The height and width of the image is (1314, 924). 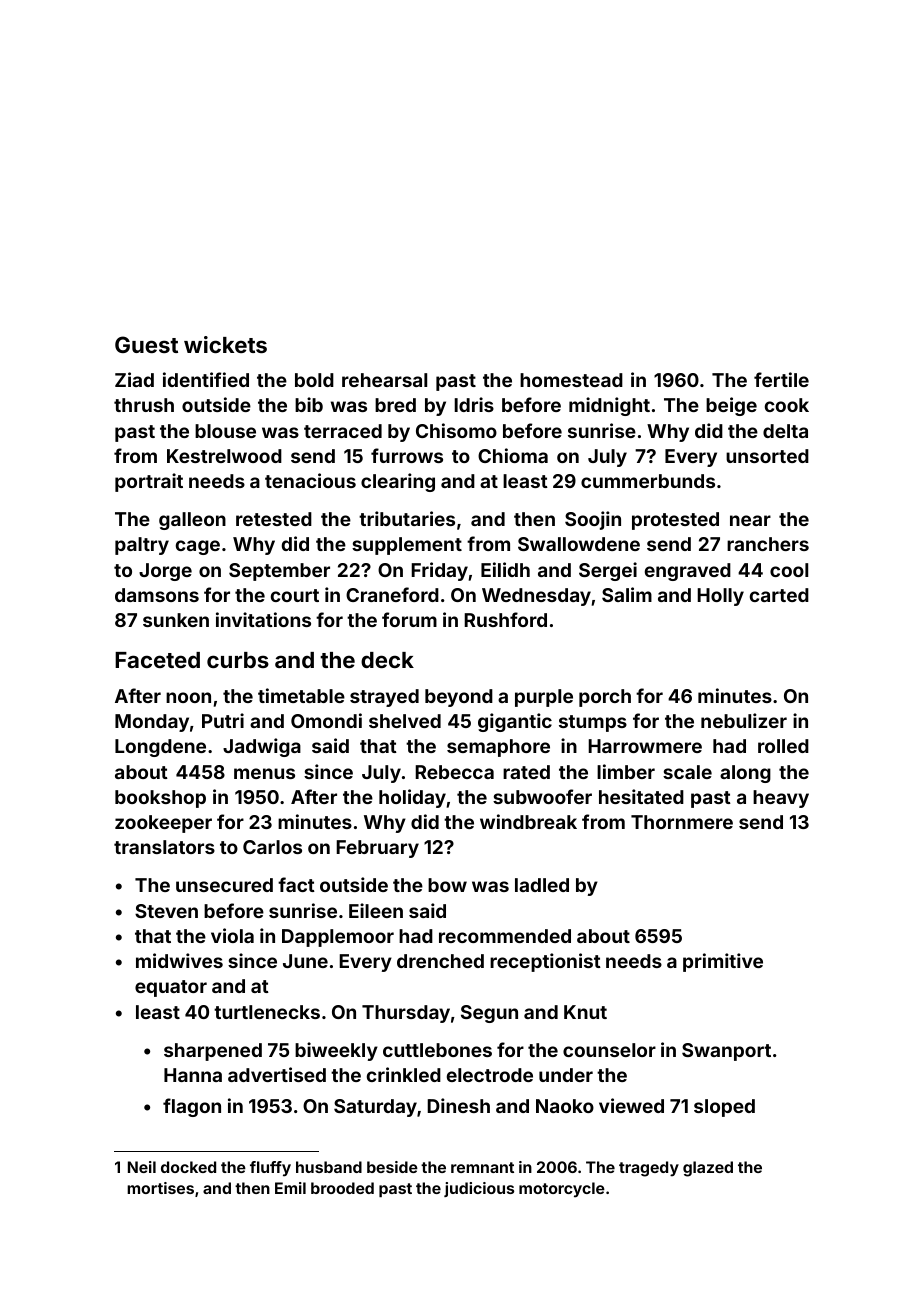 I want to click on Harrowmere, so click(x=645, y=746).
